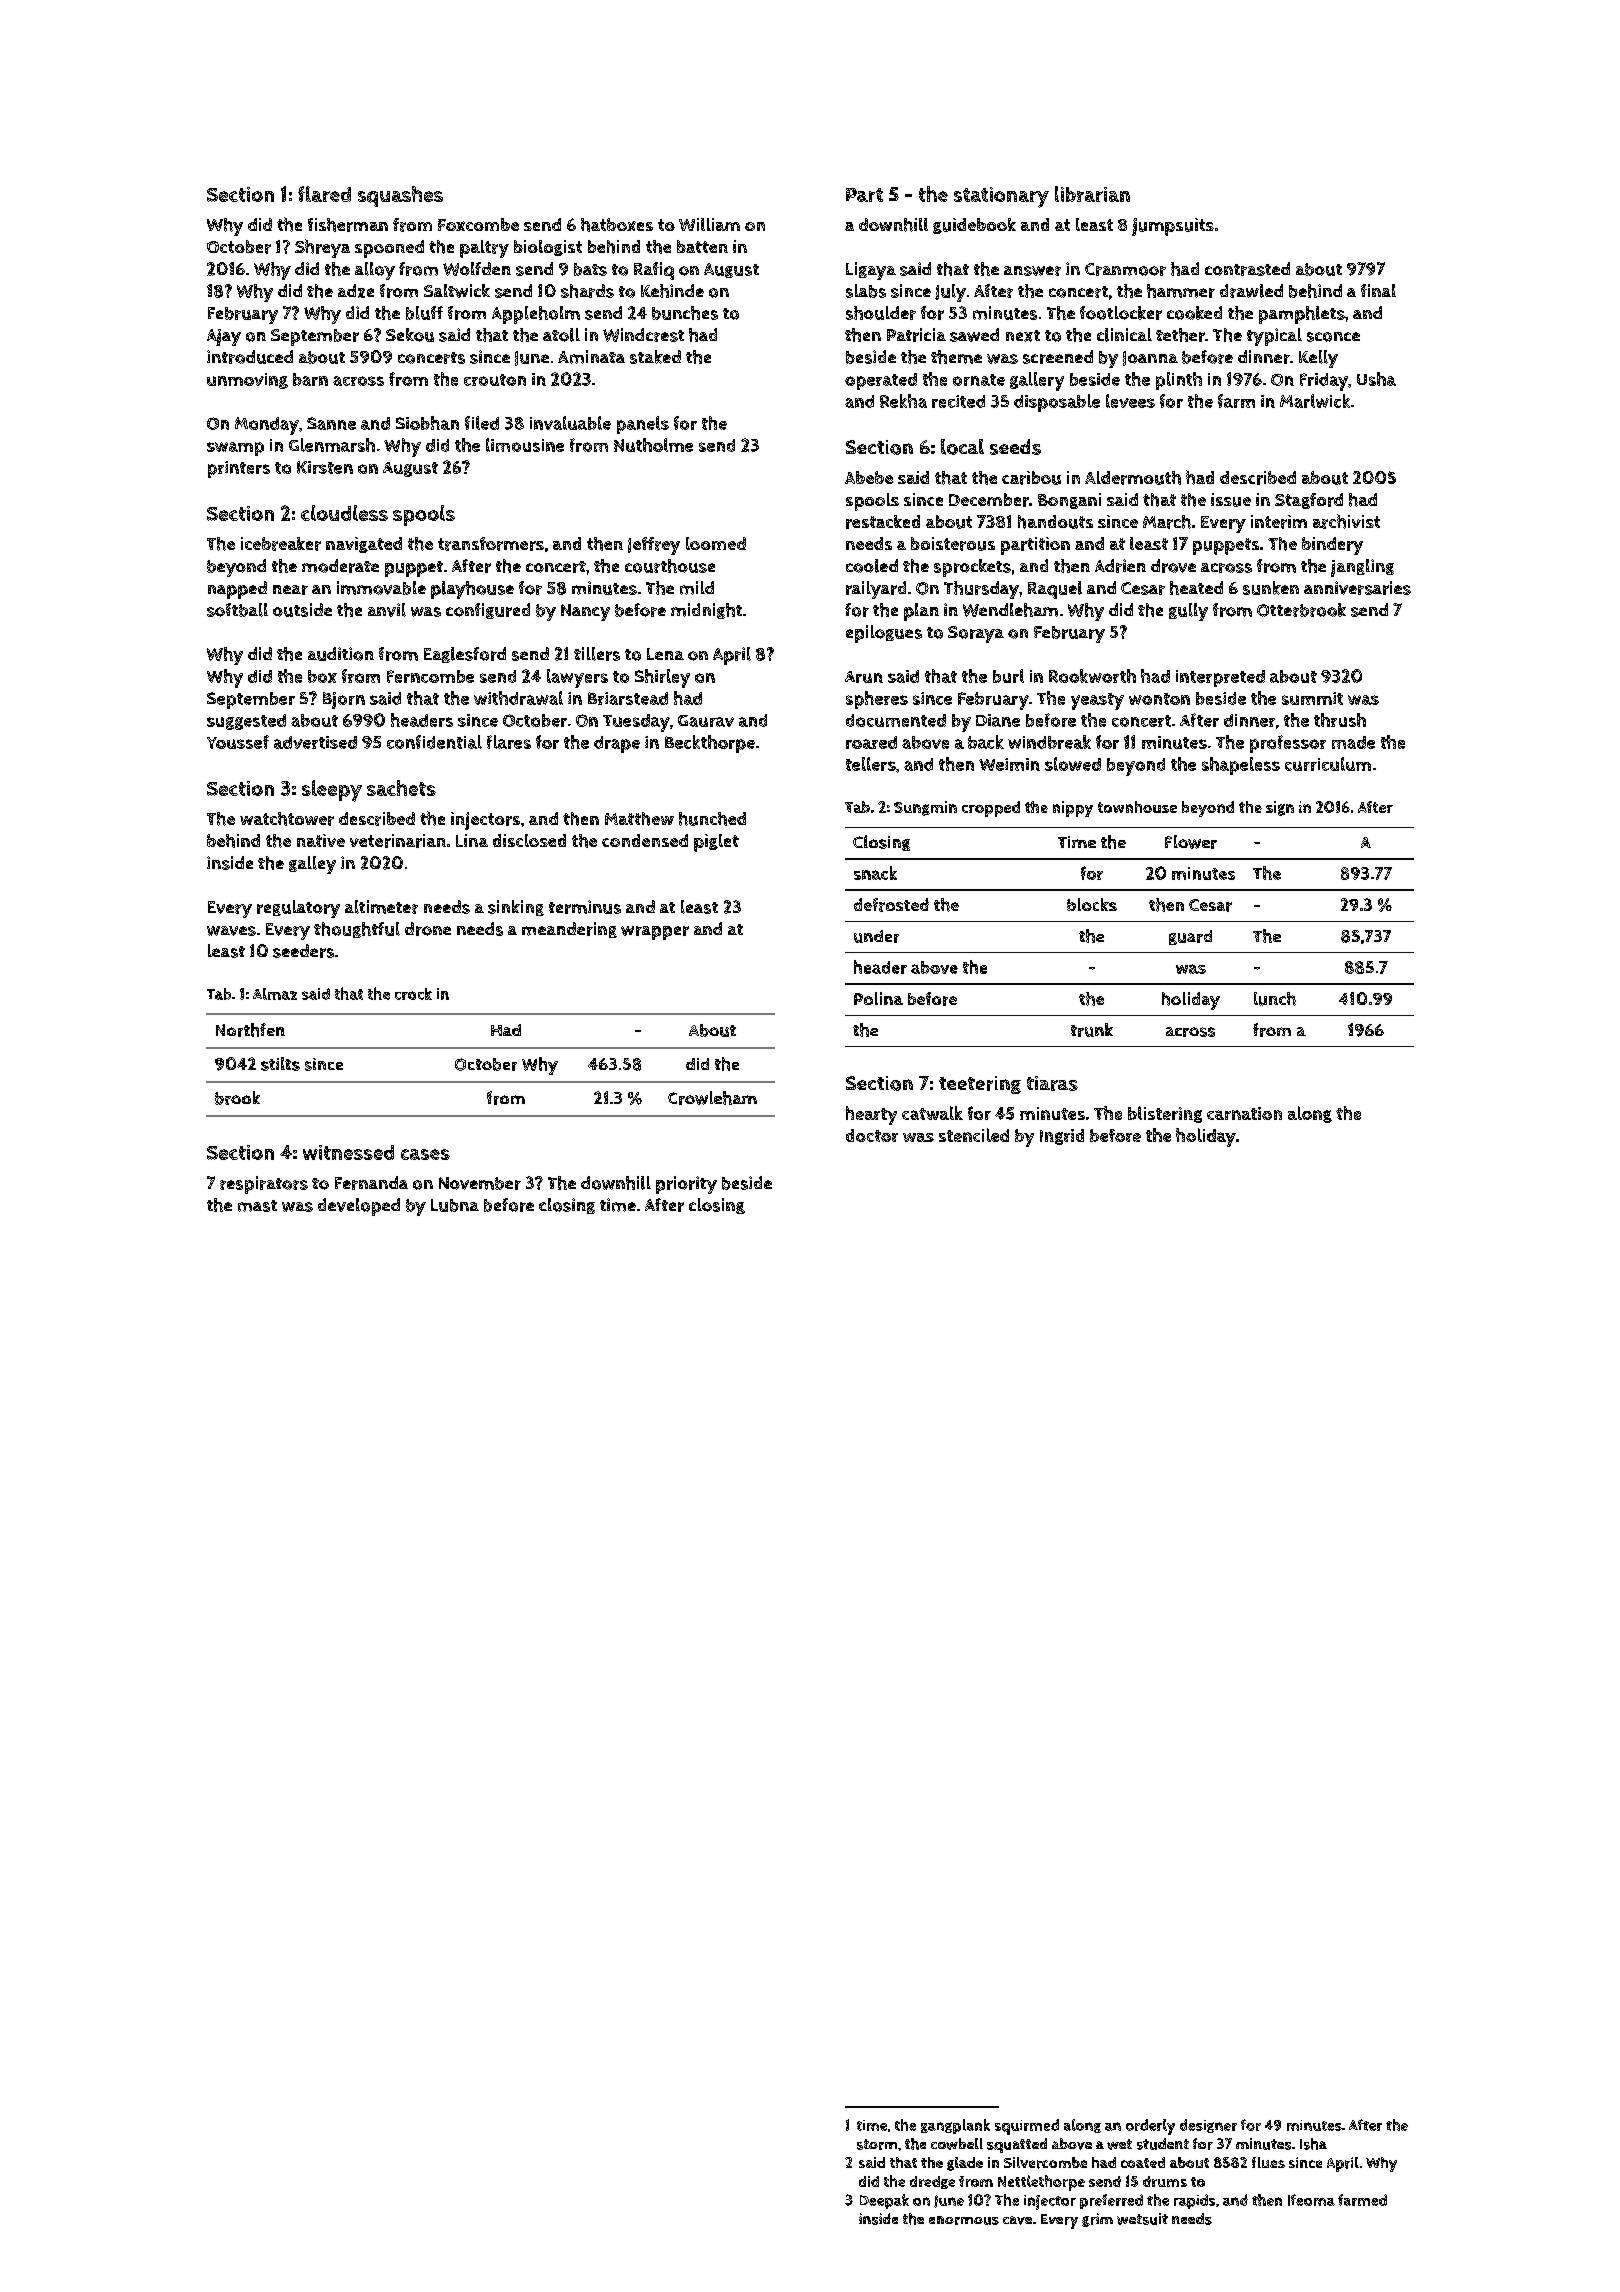 This screenshot has width=1620, height=2292. Describe the element at coordinates (872, 1135) in the screenshot. I see `doctor` at that location.
